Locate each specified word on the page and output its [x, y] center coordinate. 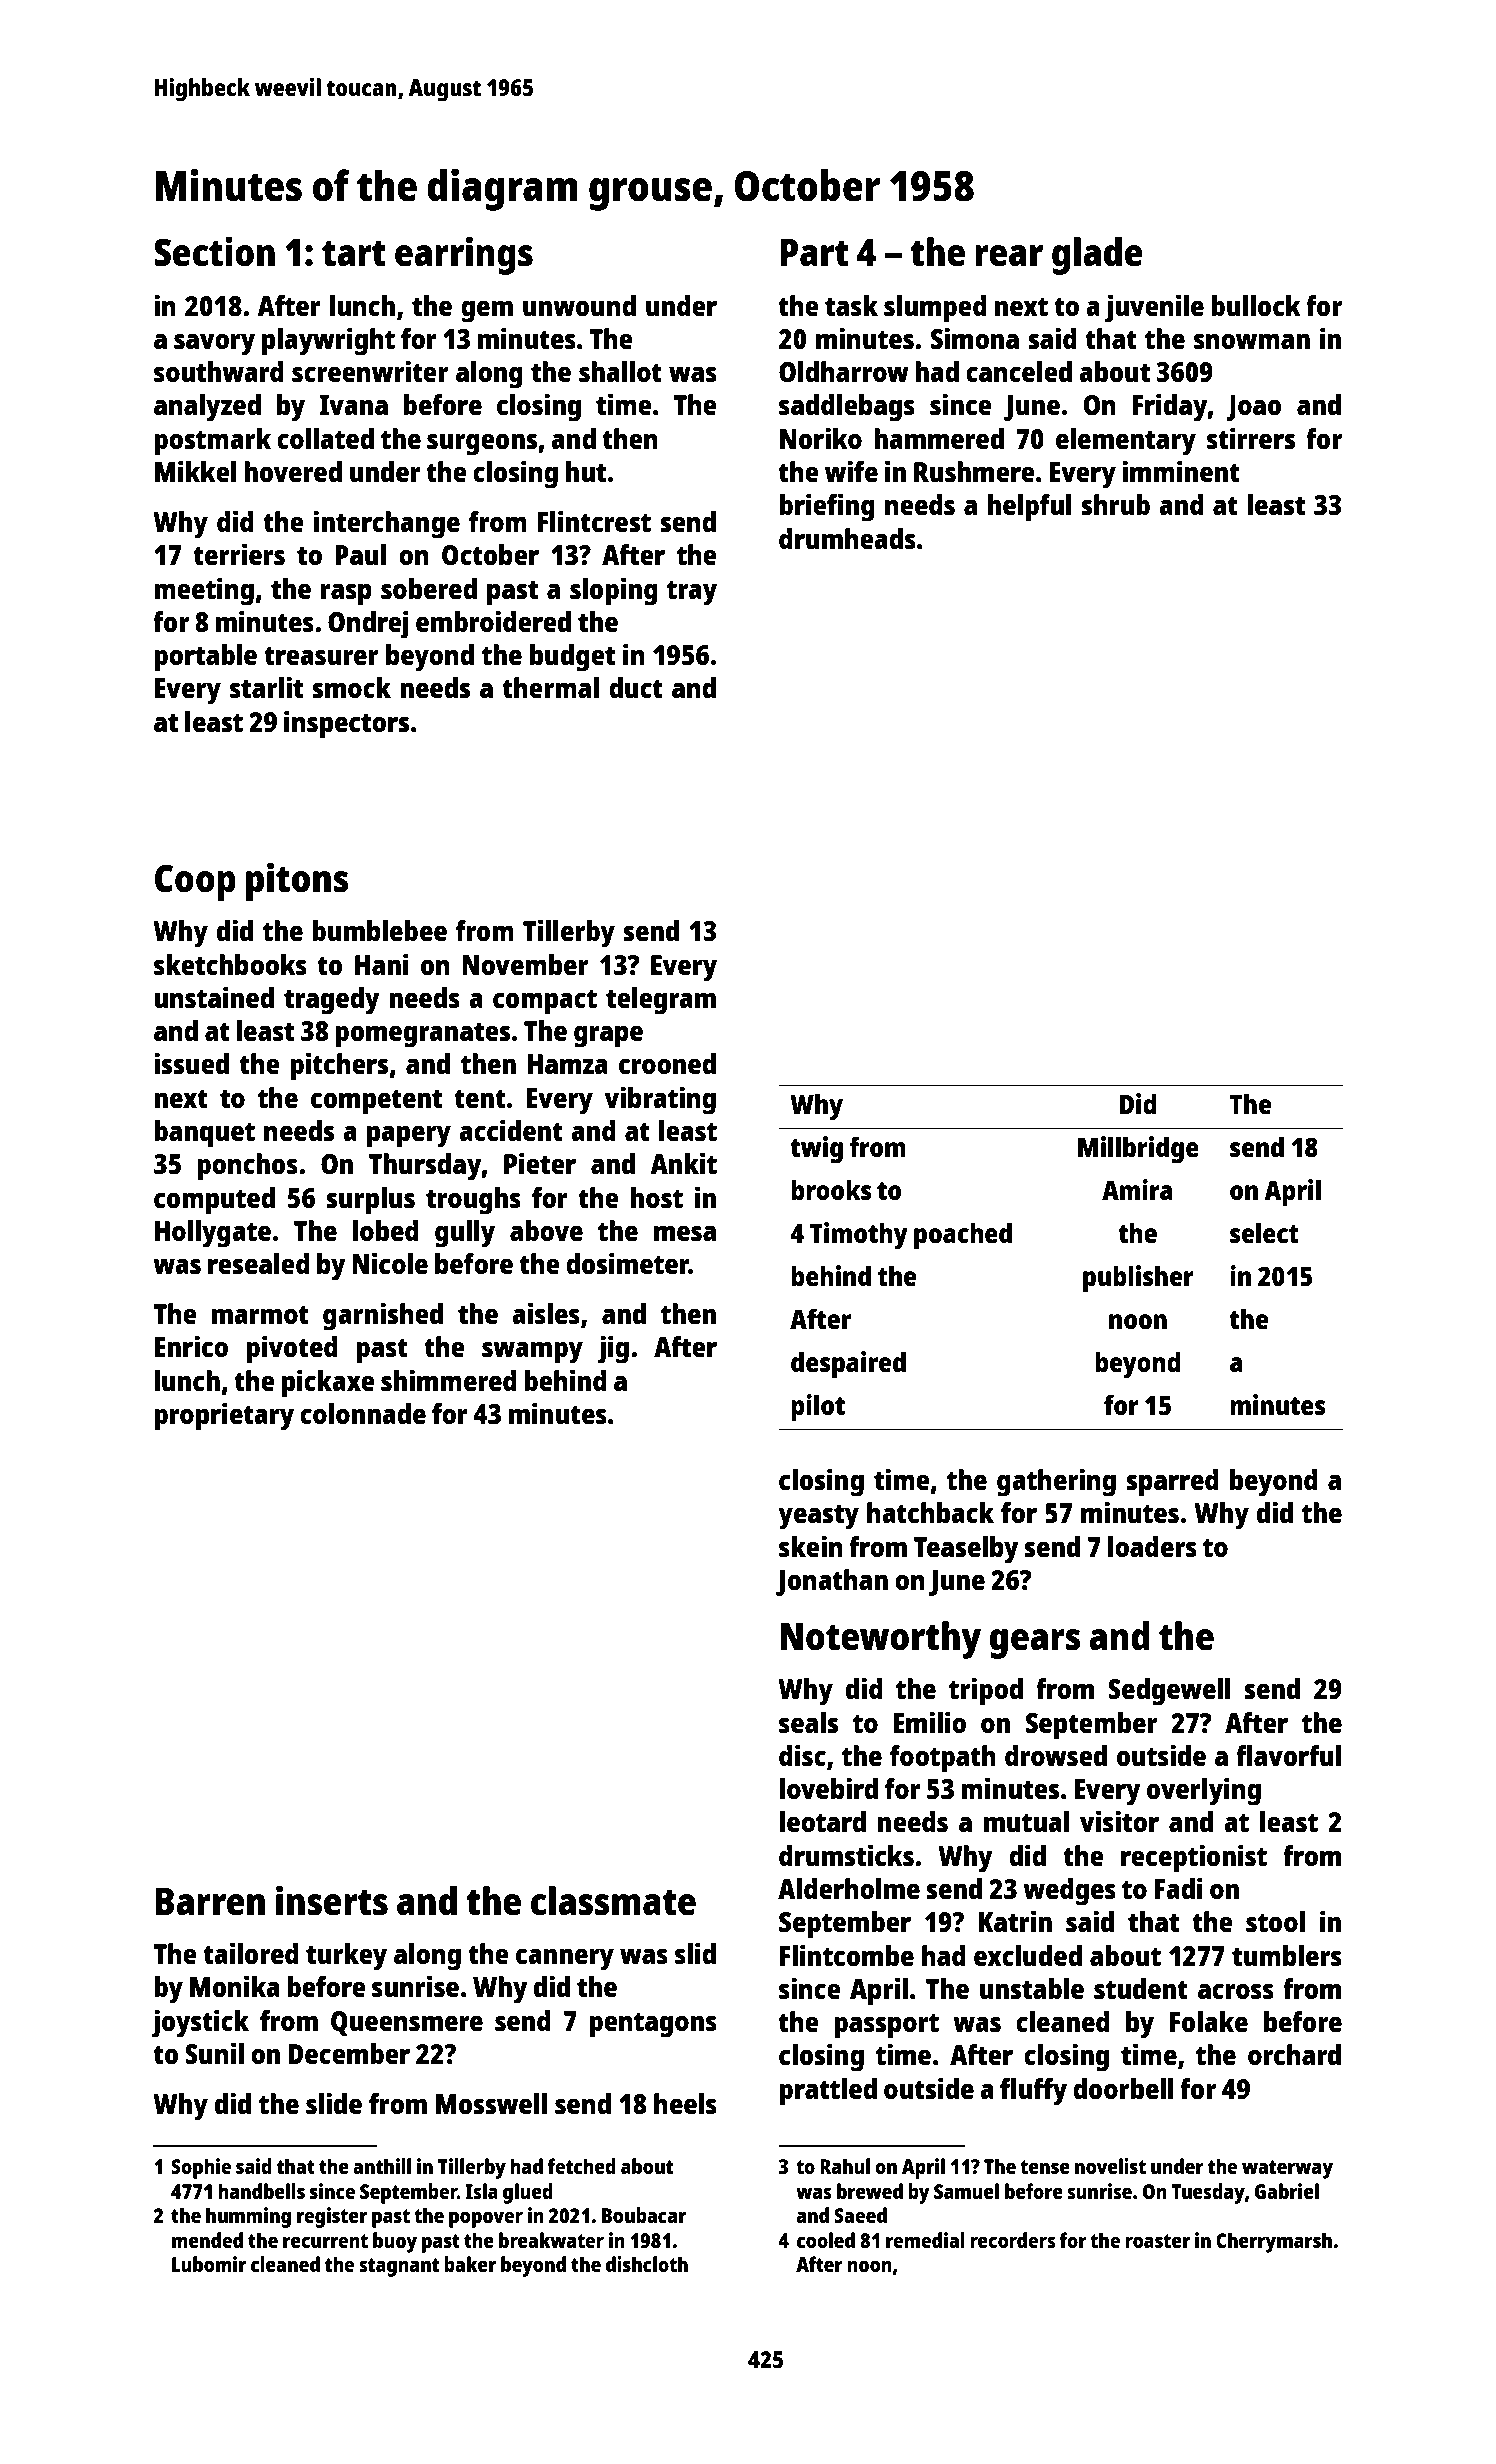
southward [219, 371]
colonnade [363, 1413]
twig [816, 1150]
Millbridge [1138, 1150]
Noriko [821, 438]
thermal [550, 687]
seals [808, 1722]
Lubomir [209, 2264]
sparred [1173, 1483]
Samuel [966, 2191]
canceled [1019, 371]
